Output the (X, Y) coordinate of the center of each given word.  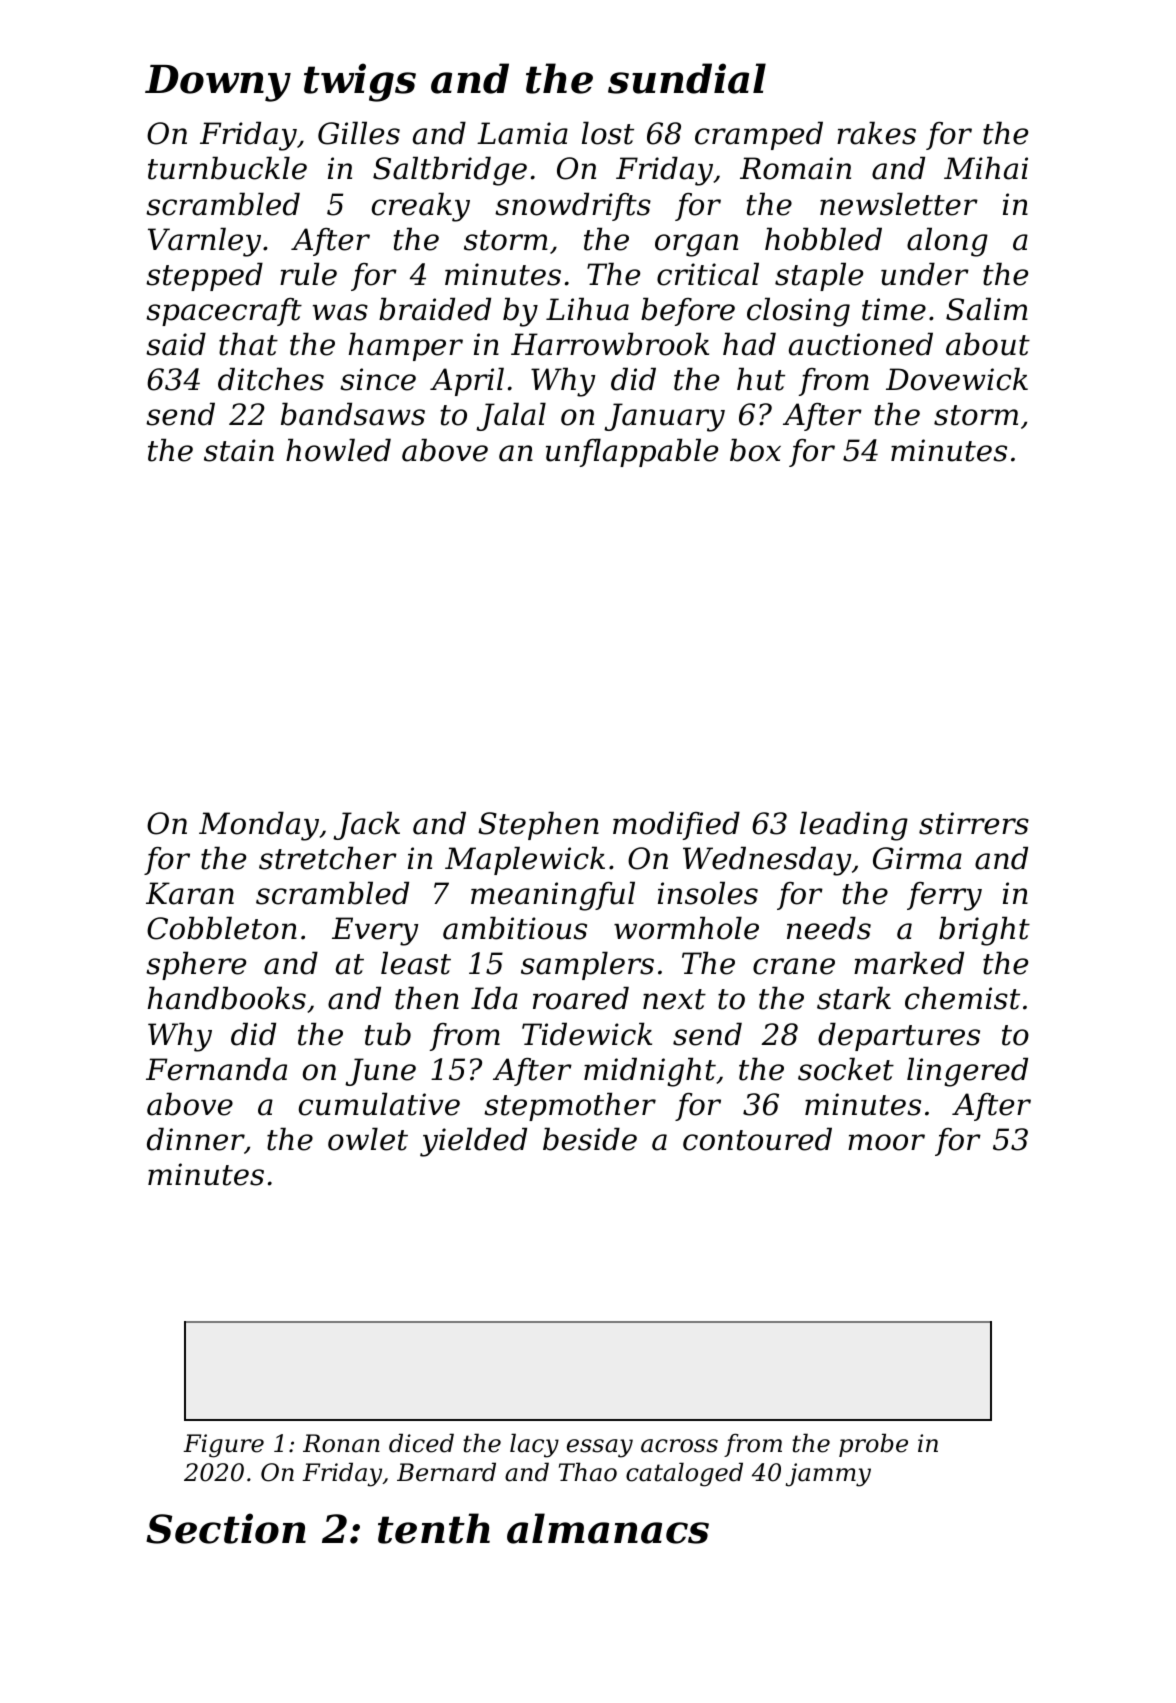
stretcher (328, 858)
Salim (987, 309)
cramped (759, 135)
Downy (218, 83)
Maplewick (525, 860)
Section (226, 1528)
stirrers (974, 823)
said (176, 344)
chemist (962, 998)
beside (590, 1139)
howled (338, 450)
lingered (967, 1072)
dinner (195, 1139)
